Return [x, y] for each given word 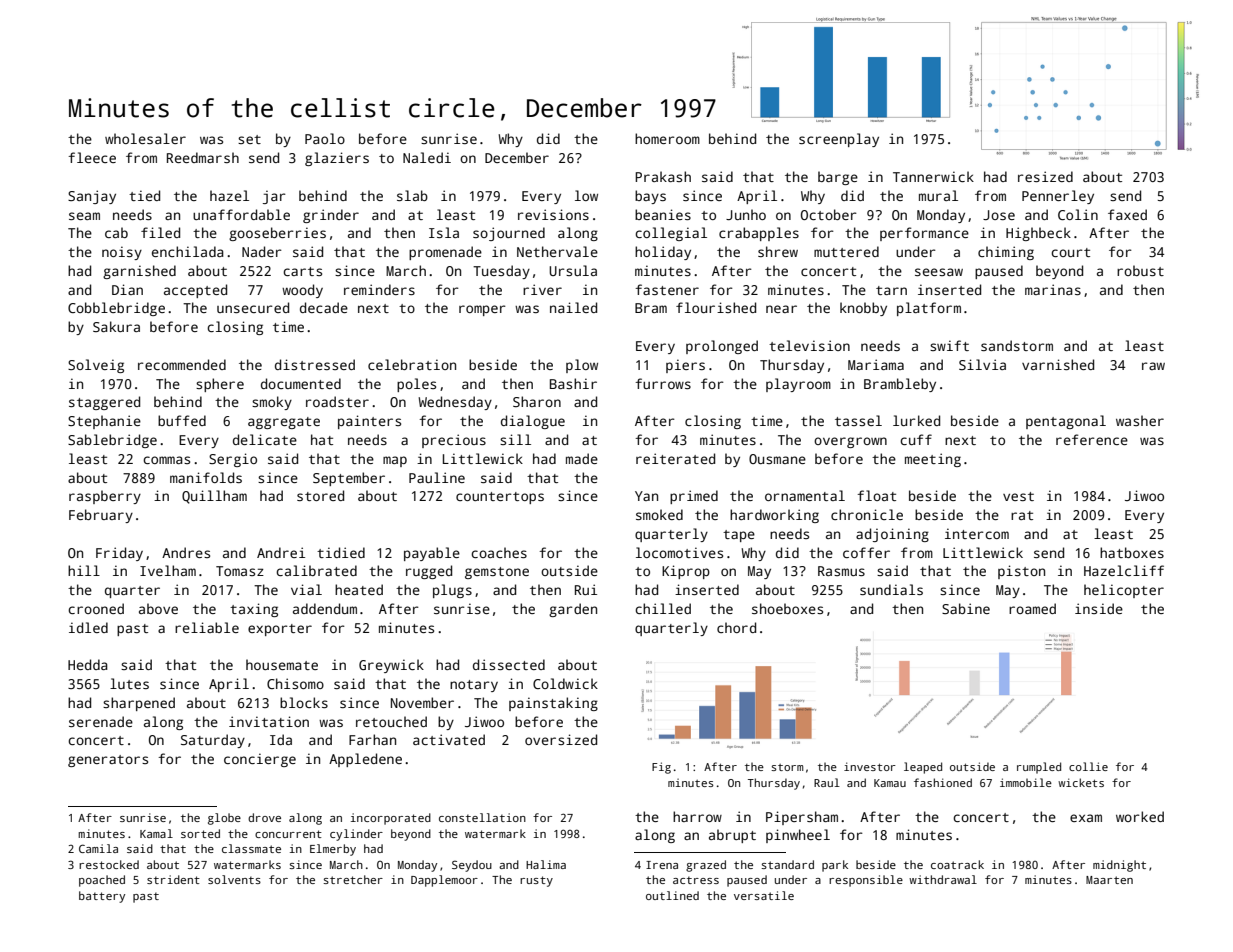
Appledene [365, 760]
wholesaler [145, 138]
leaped [923, 768]
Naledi [427, 157]
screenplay [839, 140]
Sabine [966, 608]
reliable [207, 627]
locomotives [679, 552]
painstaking [553, 704]
